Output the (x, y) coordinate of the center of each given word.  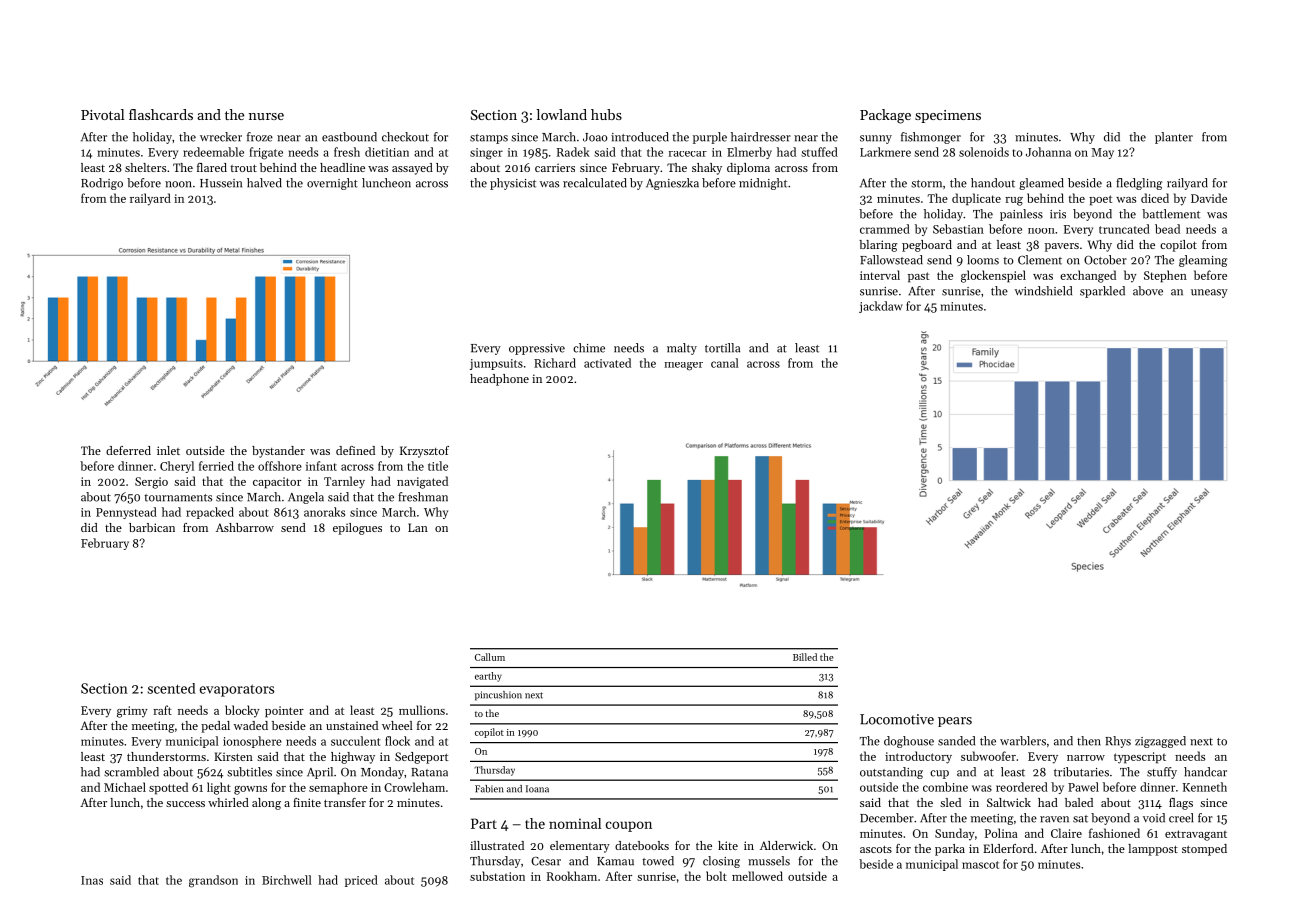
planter (1174, 138)
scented (172, 688)
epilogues (357, 529)
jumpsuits (496, 364)
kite (728, 845)
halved (264, 183)
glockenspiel (993, 276)
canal (725, 363)
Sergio (151, 483)
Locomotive (897, 719)
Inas (92, 880)
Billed (805, 657)
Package (885, 116)
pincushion (498, 696)
